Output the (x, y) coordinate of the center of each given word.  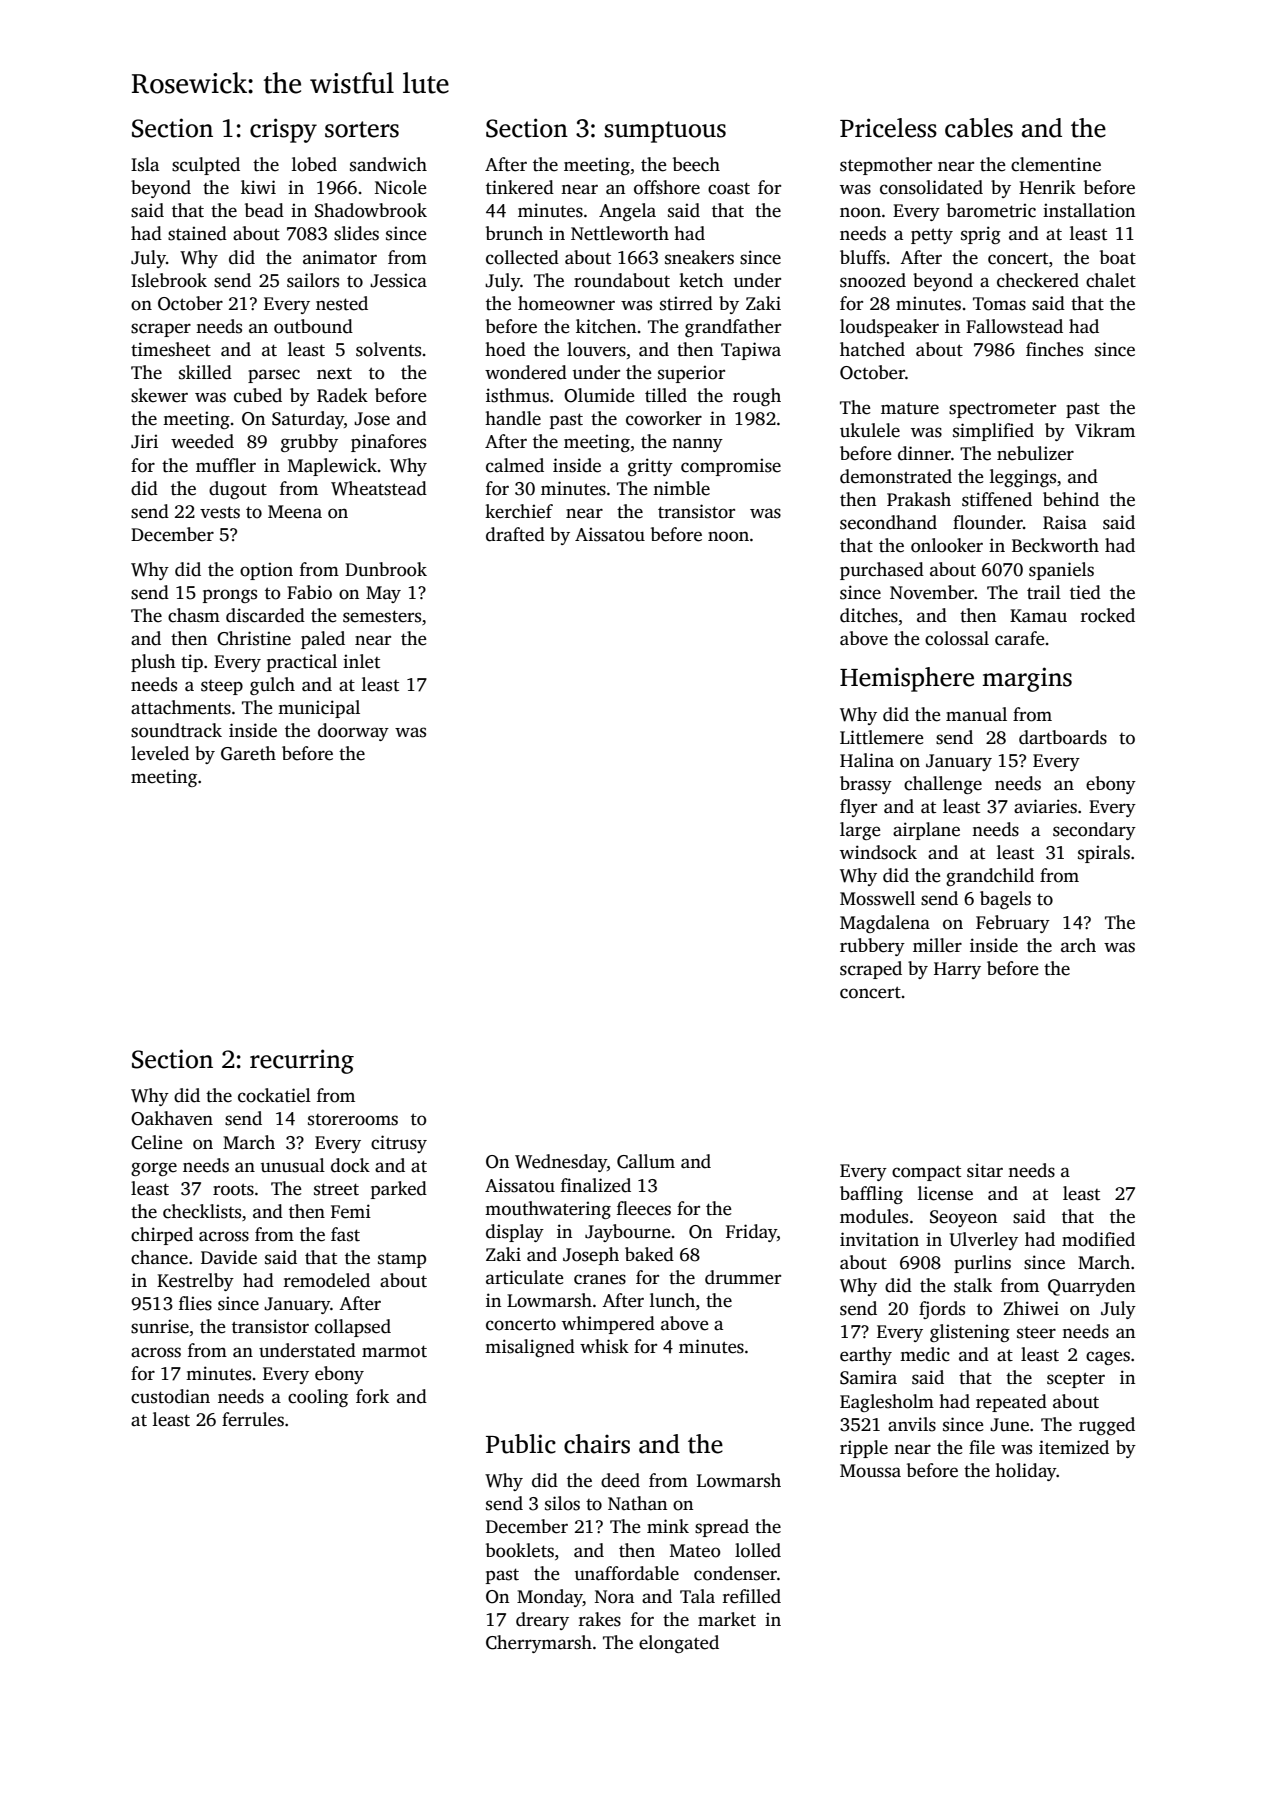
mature (910, 409)
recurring (302, 1061)
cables (979, 128)
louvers (596, 349)
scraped (871, 970)
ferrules (253, 1419)
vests (220, 512)
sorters (362, 129)
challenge (943, 785)
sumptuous (665, 132)
